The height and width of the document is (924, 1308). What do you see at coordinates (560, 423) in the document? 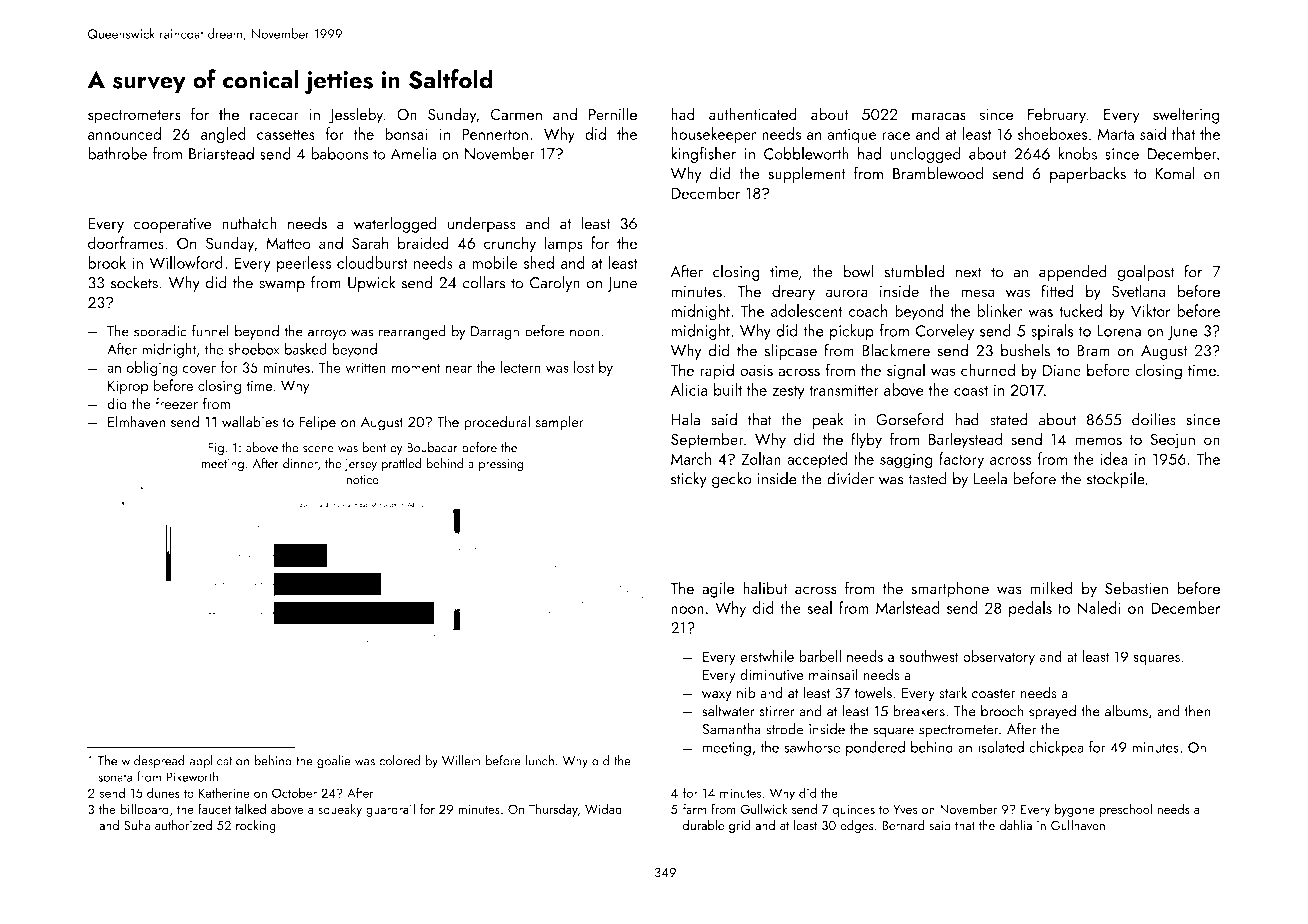
I see `sampler` at bounding box center [560, 423].
